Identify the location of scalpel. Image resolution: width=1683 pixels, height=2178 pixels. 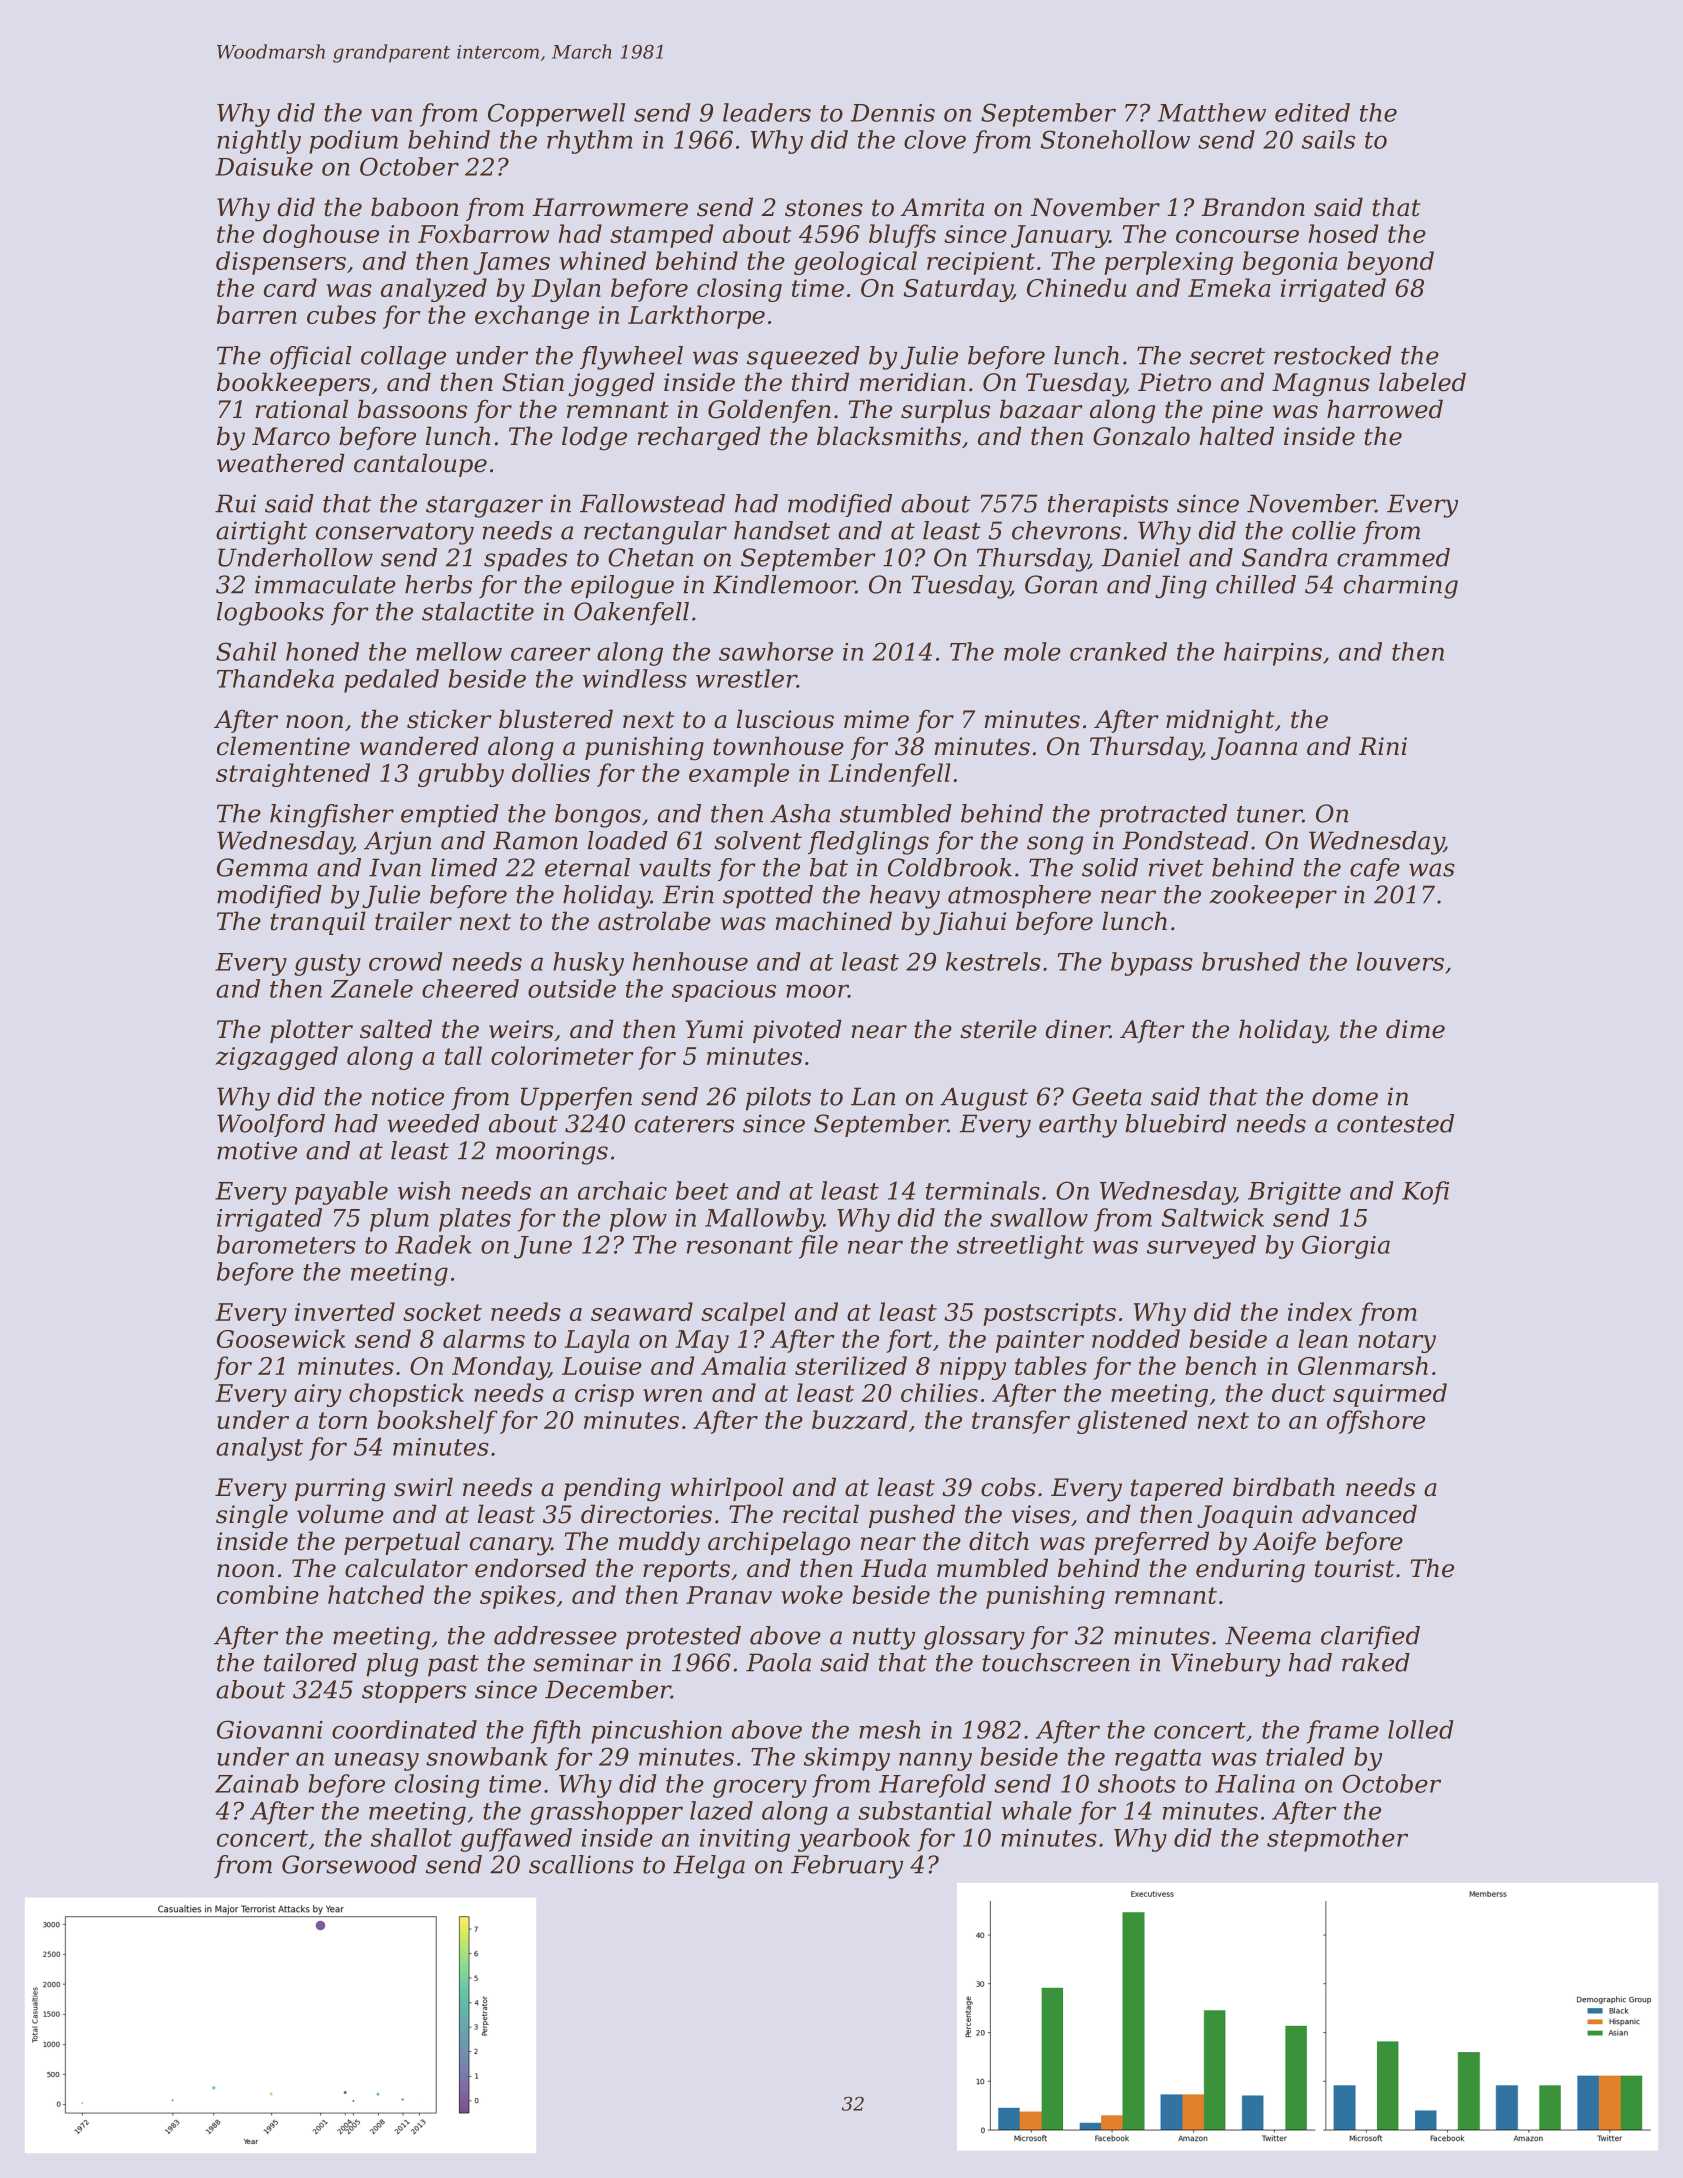
(743, 1314).
